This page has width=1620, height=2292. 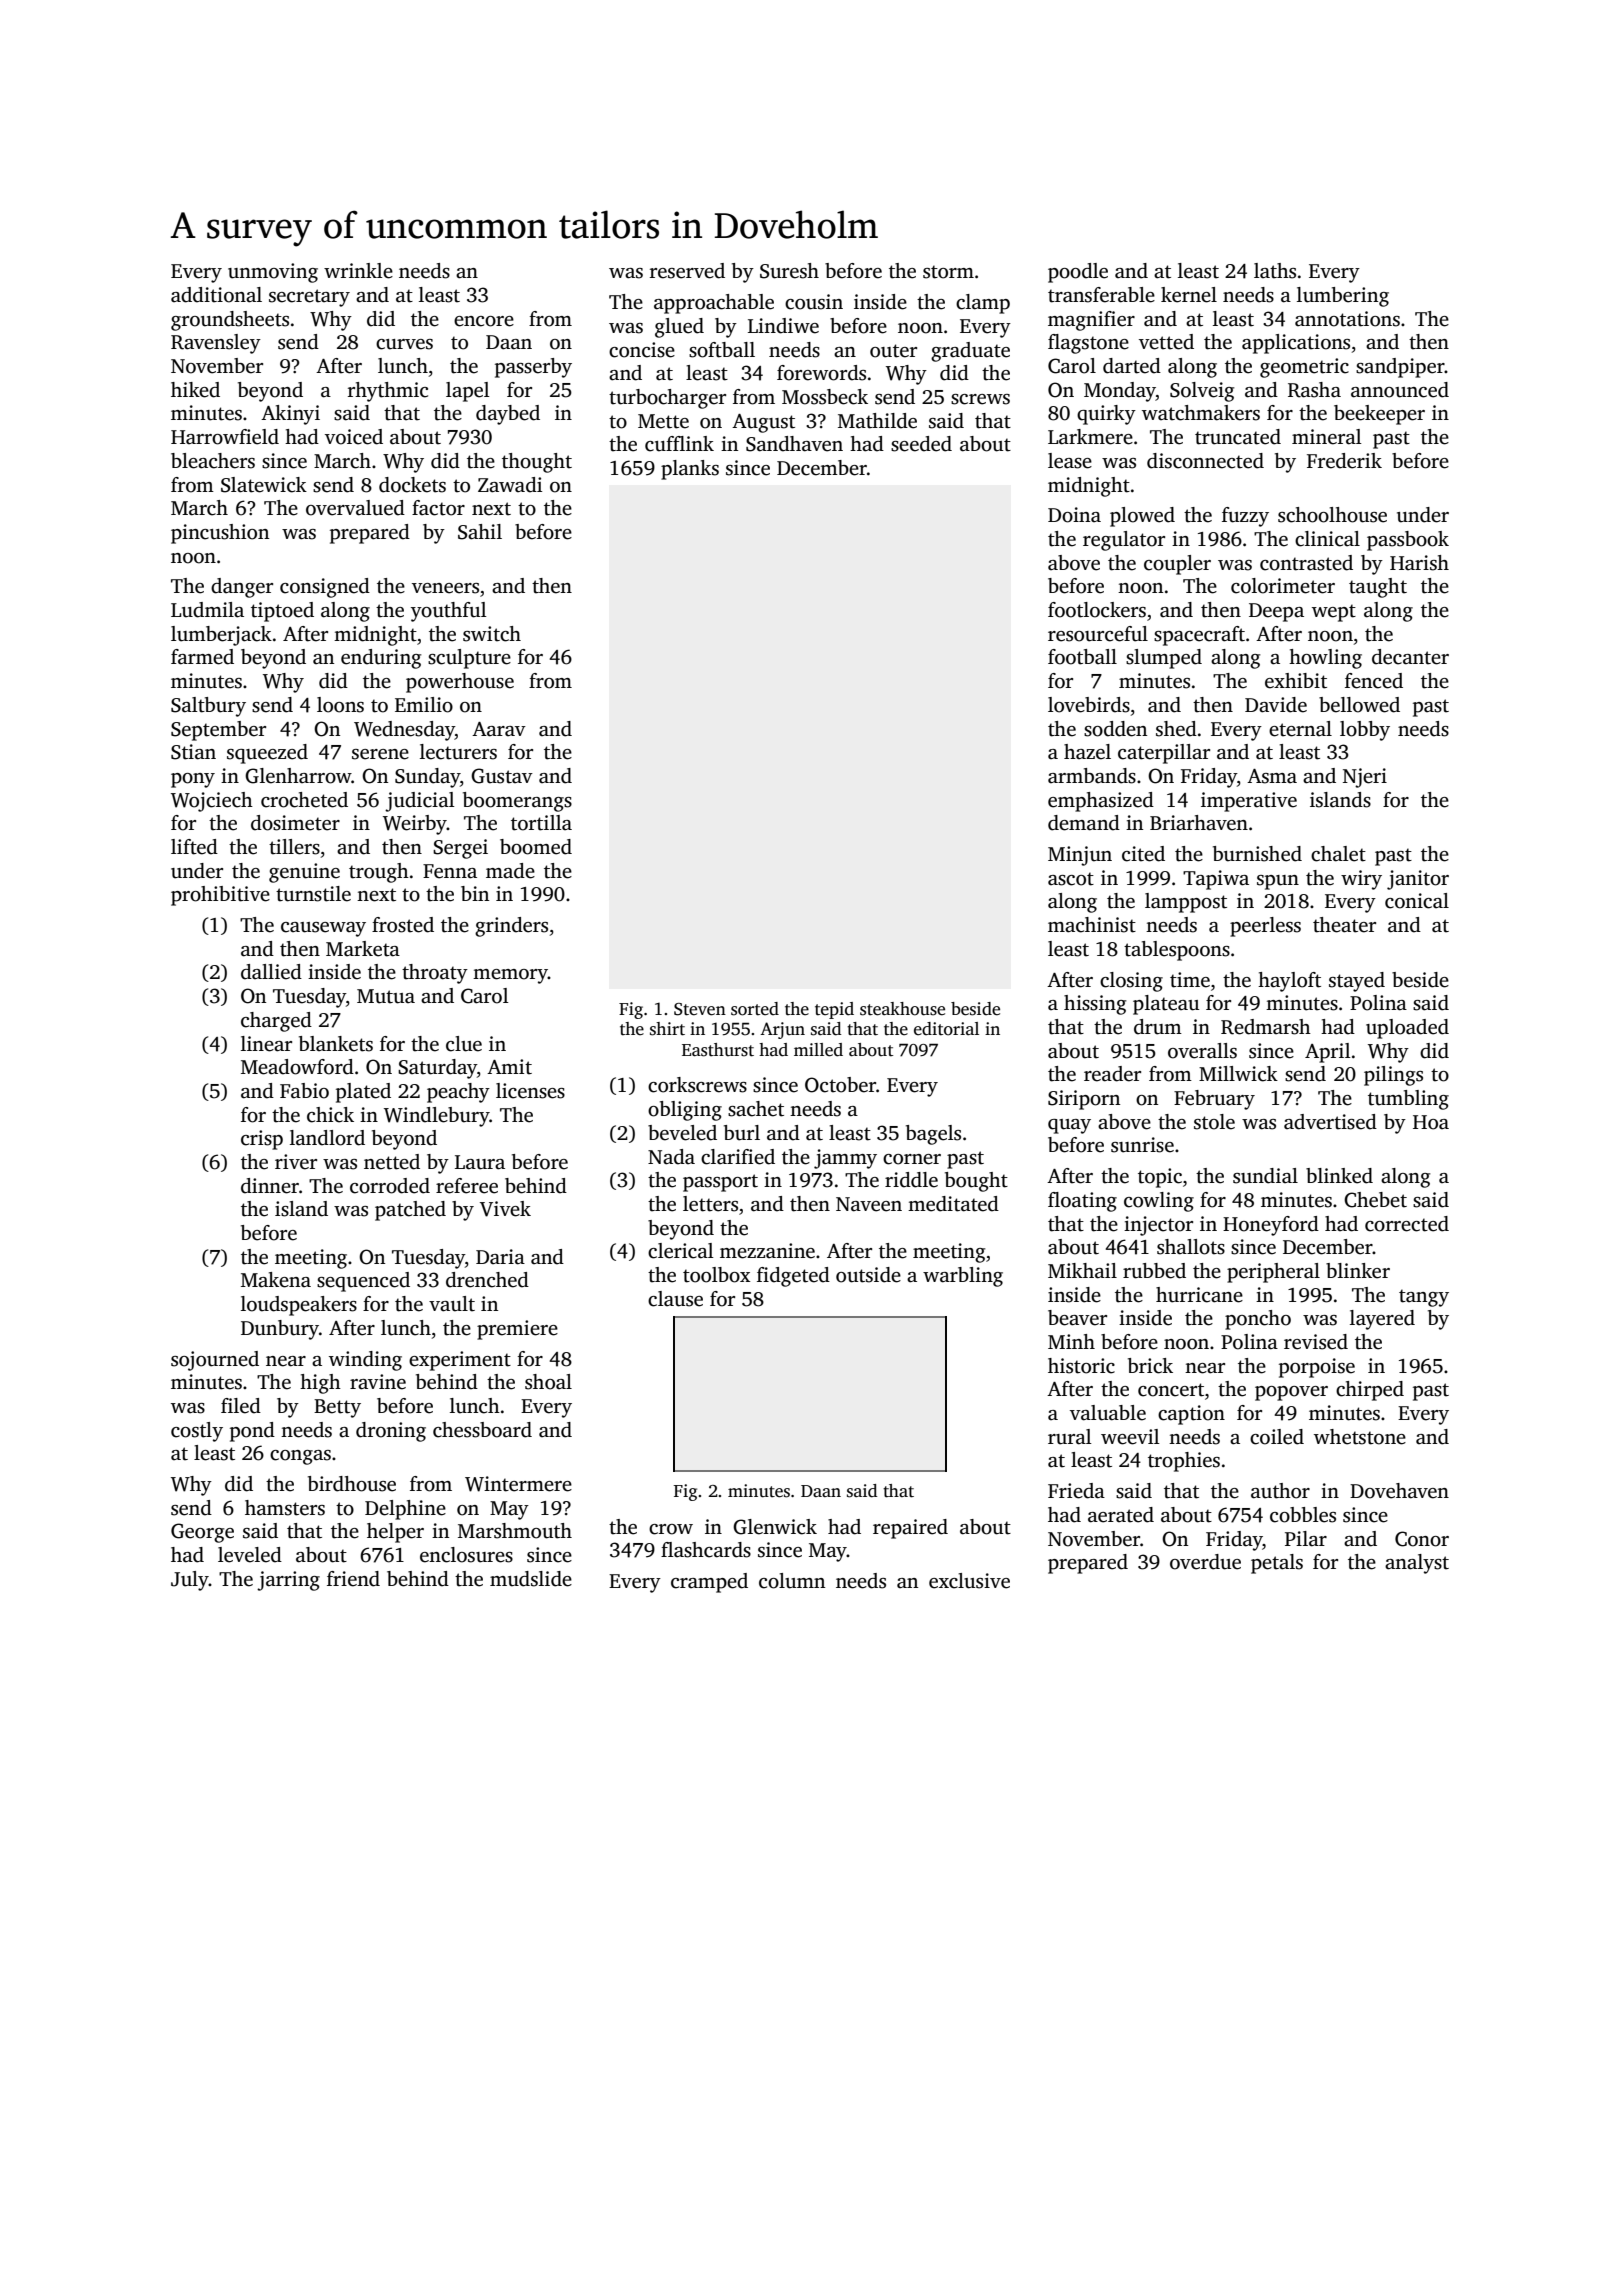 What do you see at coordinates (466, 1555) in the page?
I see `enclosures` at bounding box center [466, 1555].
